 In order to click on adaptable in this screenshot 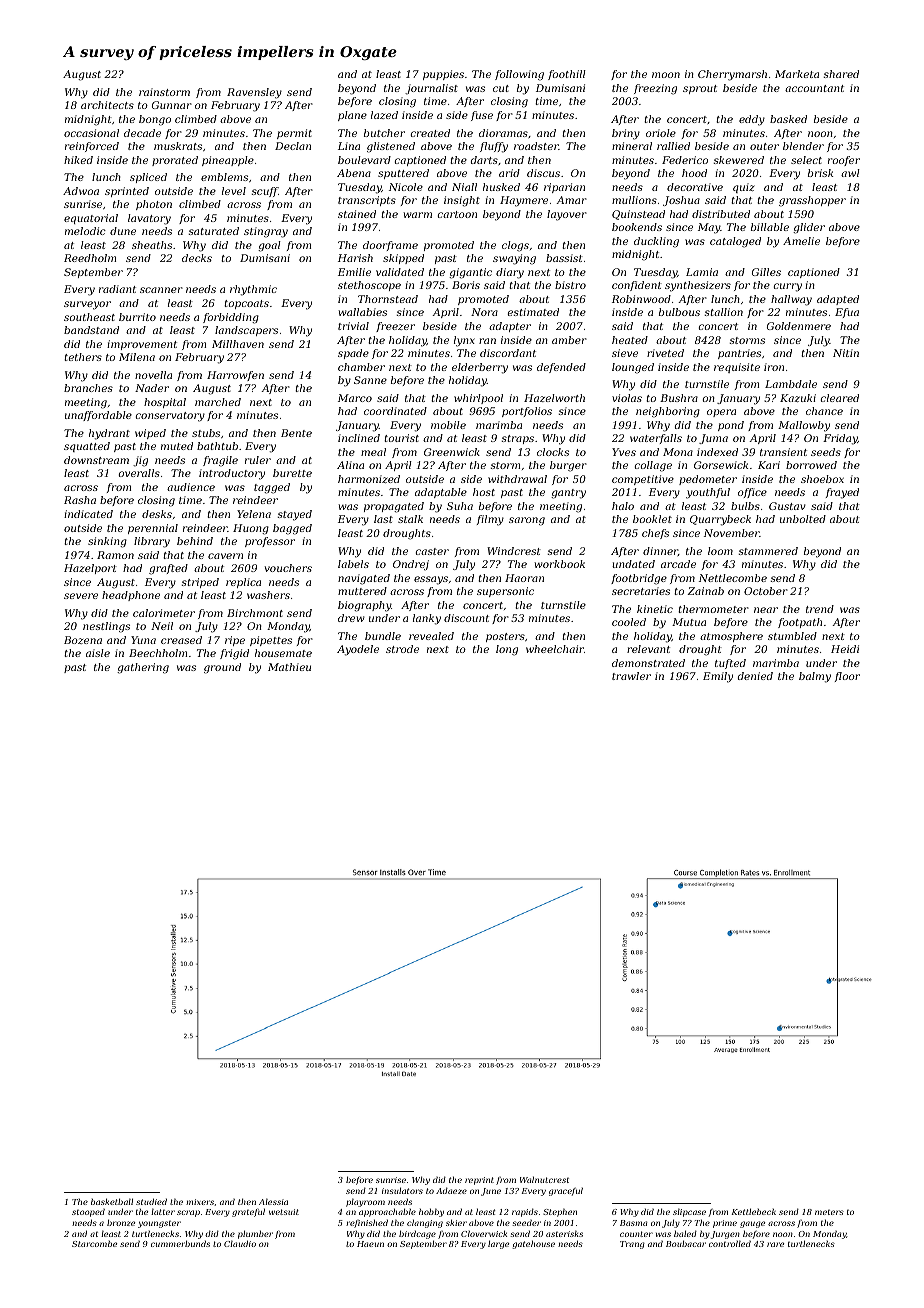, I will do `click(441, 493)`.
